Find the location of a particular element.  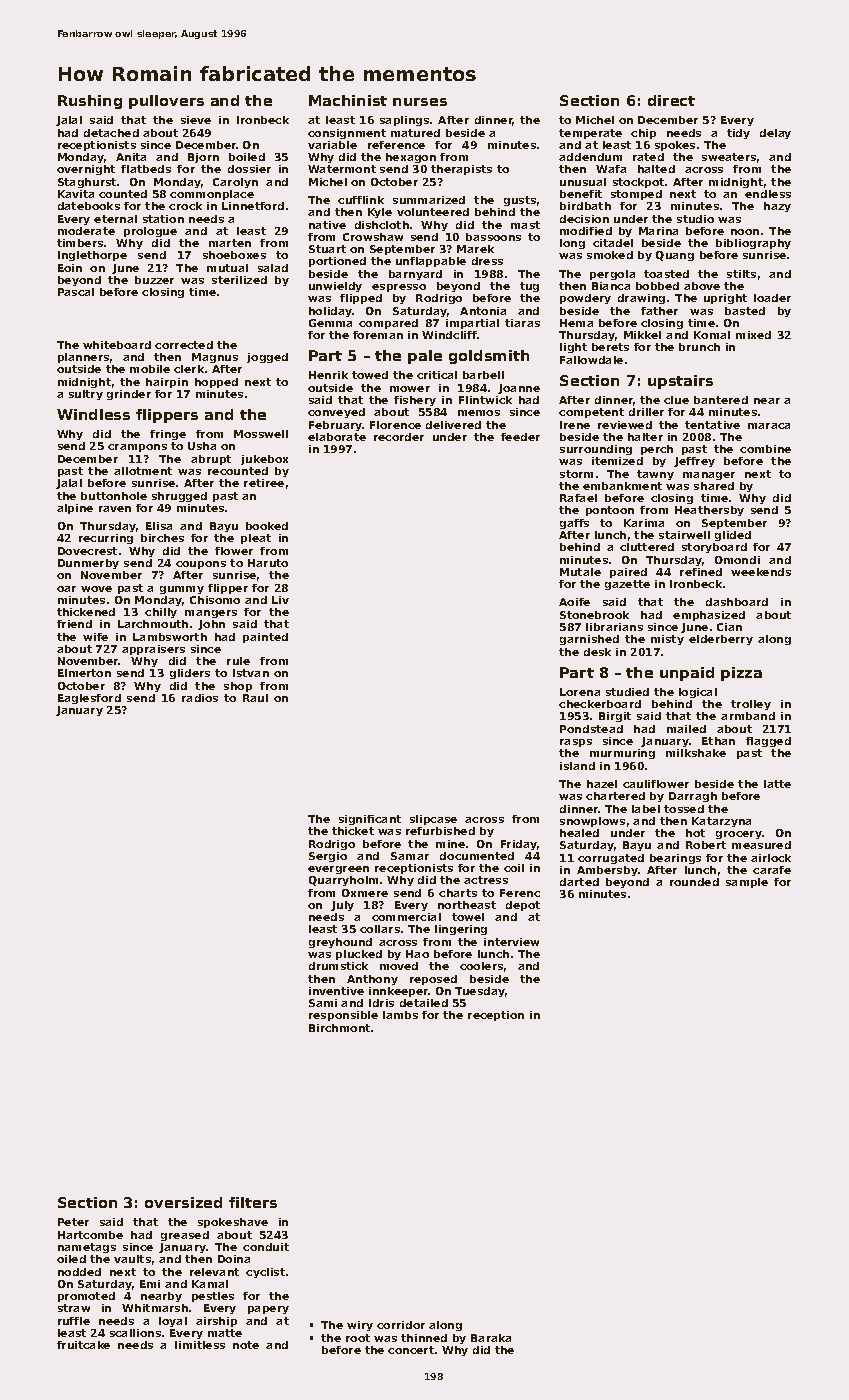

fringe is located at coordinates (168, 435).
